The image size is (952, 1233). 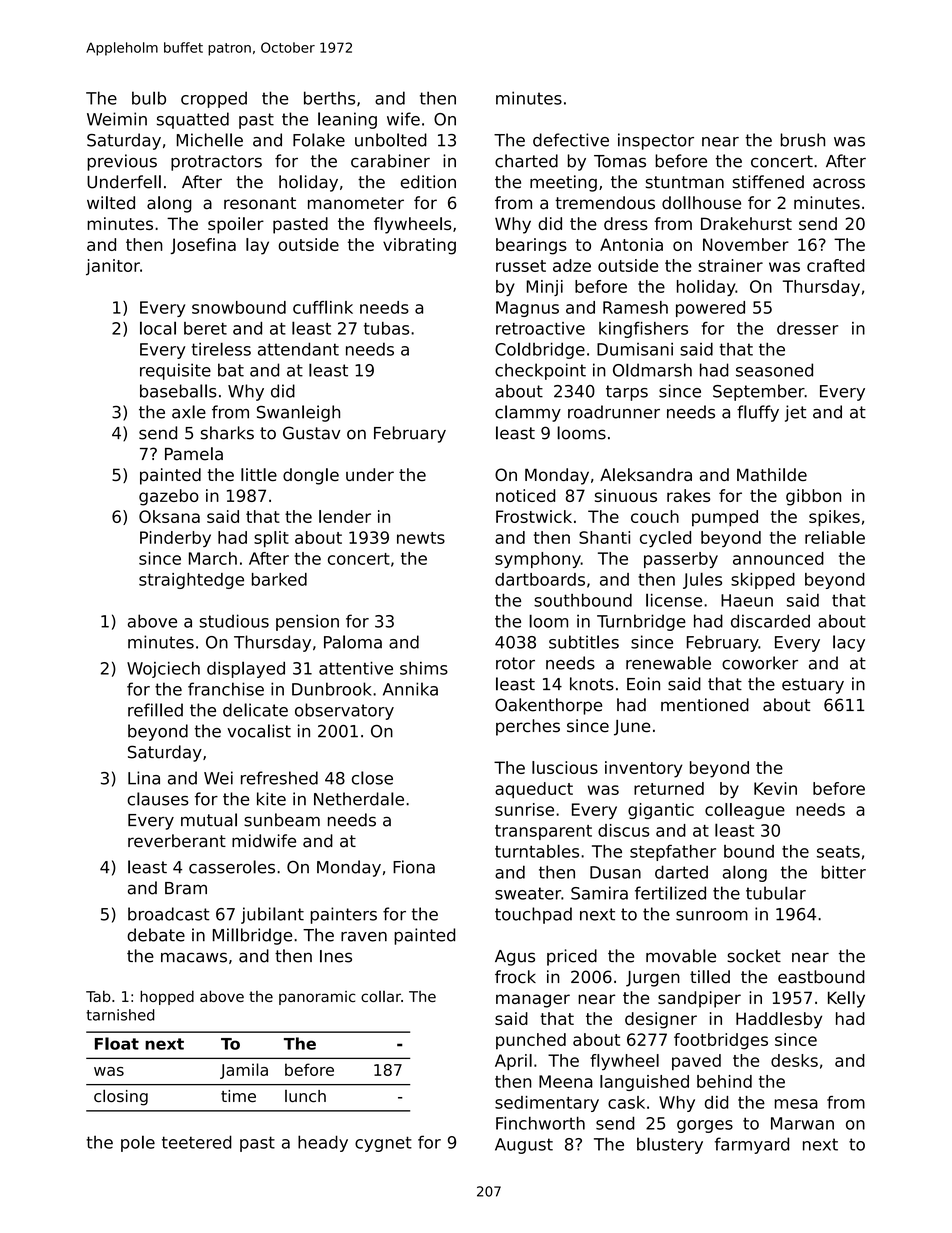 I want to click on Folake, so click(x=319, y=140).
